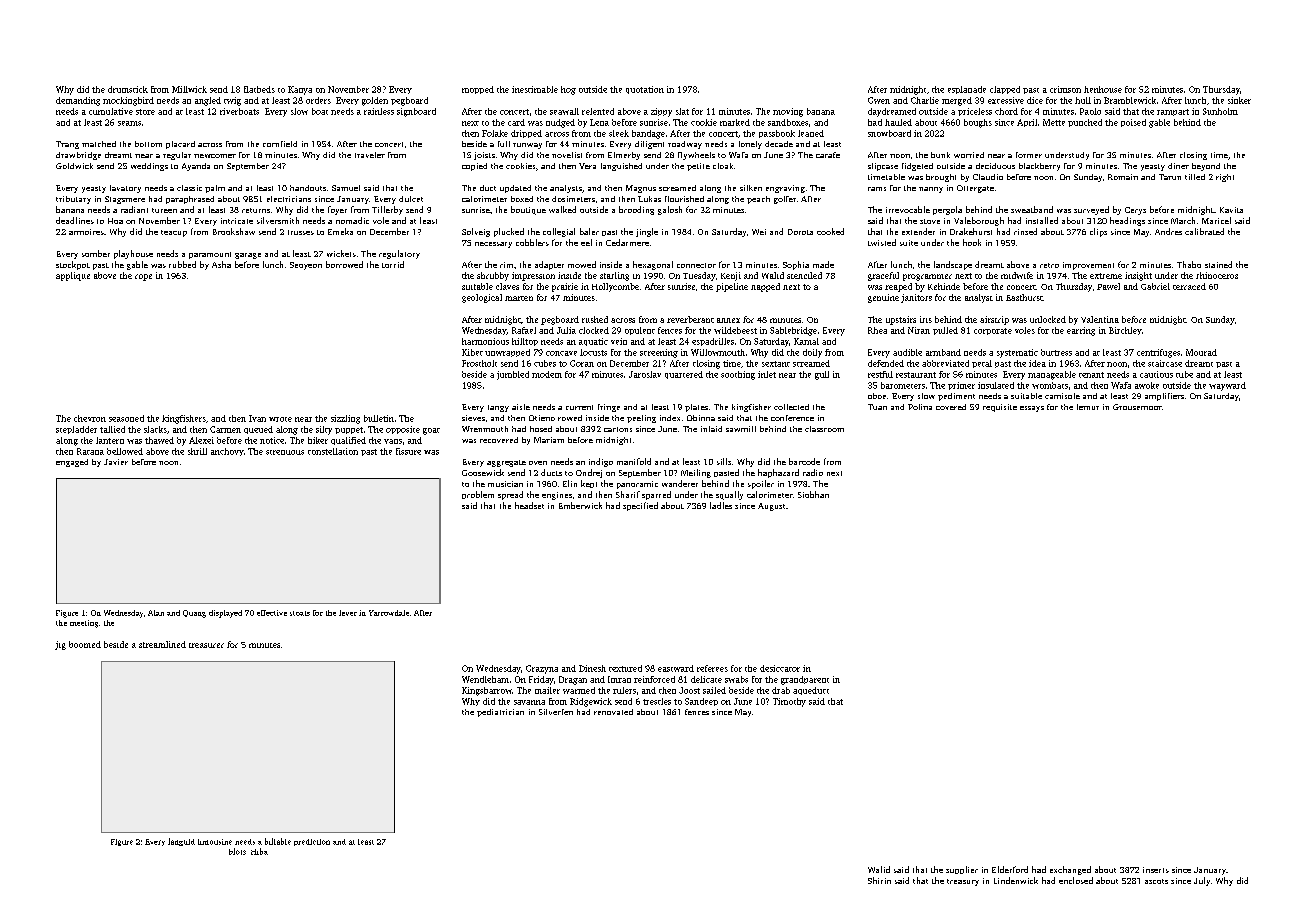 The image size is (1308, 924). Describe the element at coordinates (259, 851) in the screenshot. I see `Hiba` at that location.
